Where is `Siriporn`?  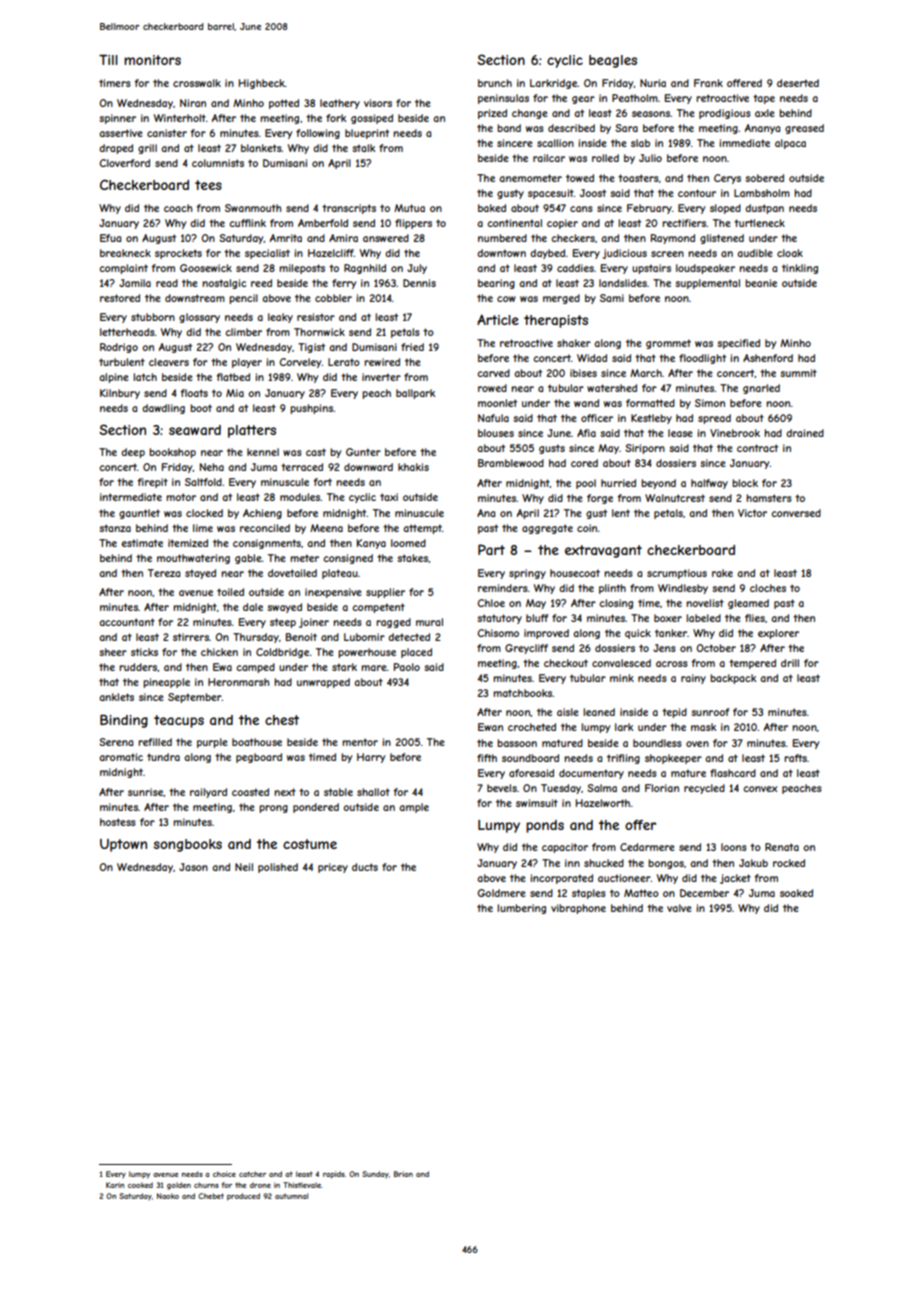
Siriporn is located at coordinates (645, 449).
